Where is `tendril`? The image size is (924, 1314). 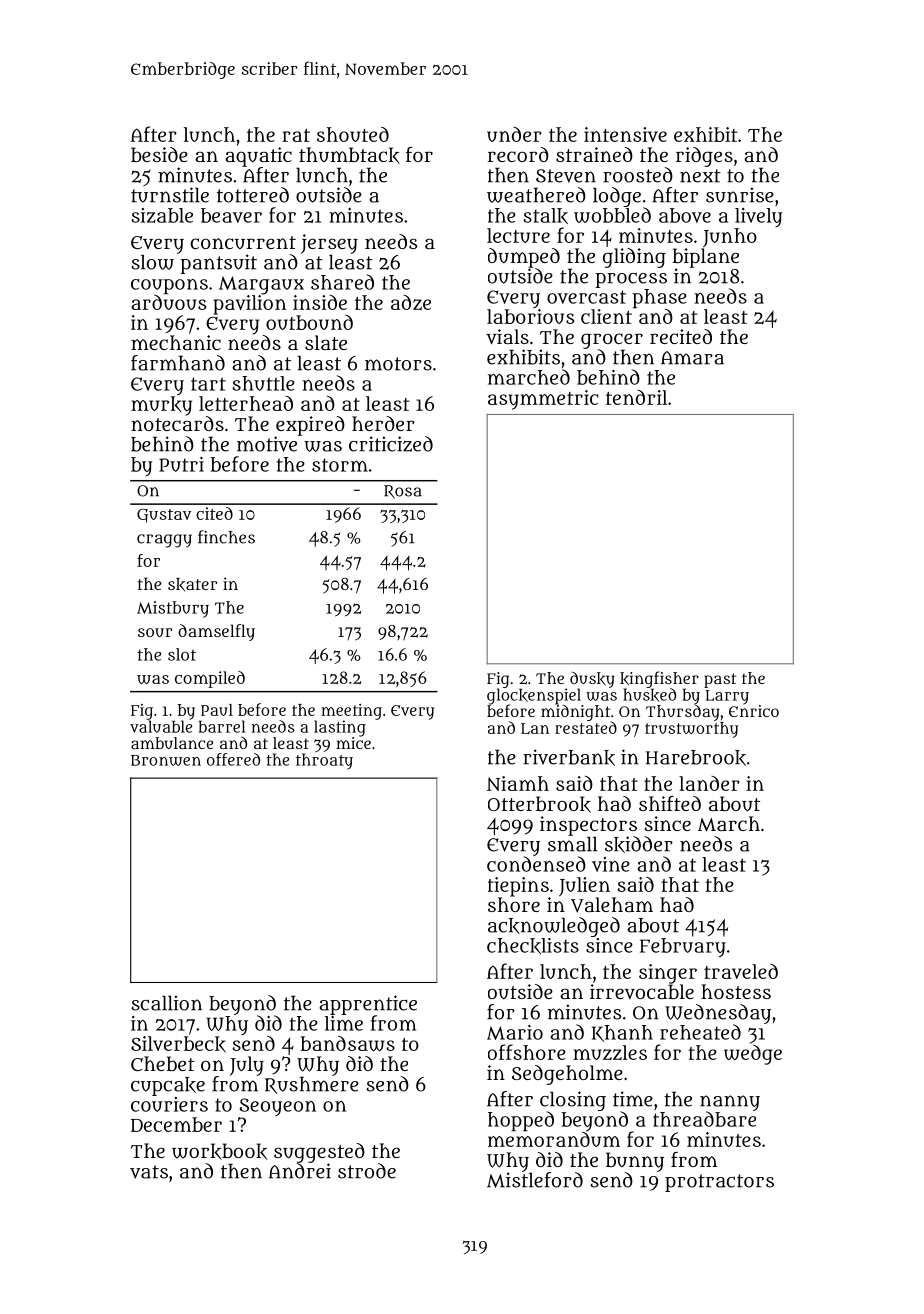 tendril is located at coordinates (636, 397).
